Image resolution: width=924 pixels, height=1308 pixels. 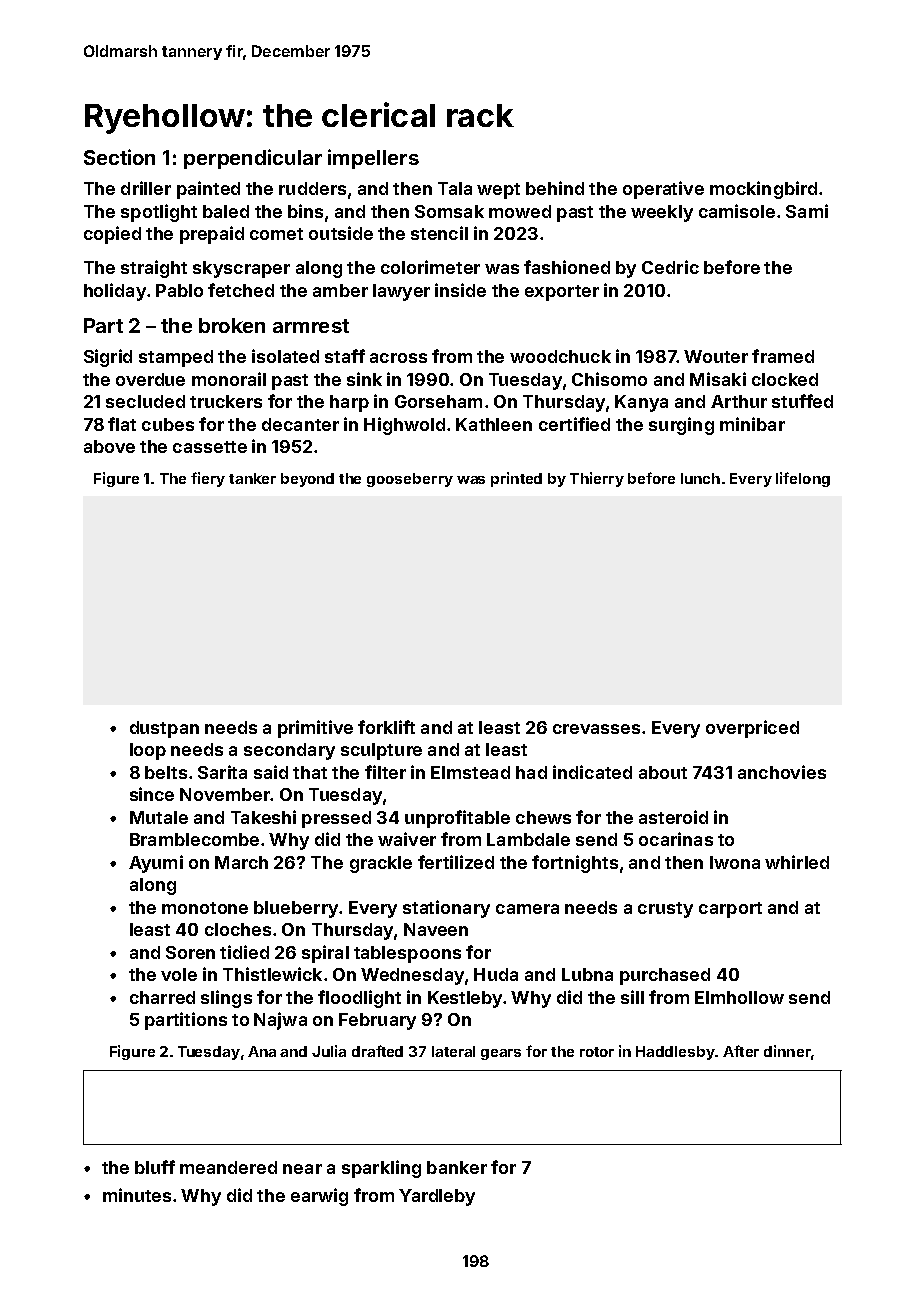 I want to click on February, so click(x=377, y=1021).
